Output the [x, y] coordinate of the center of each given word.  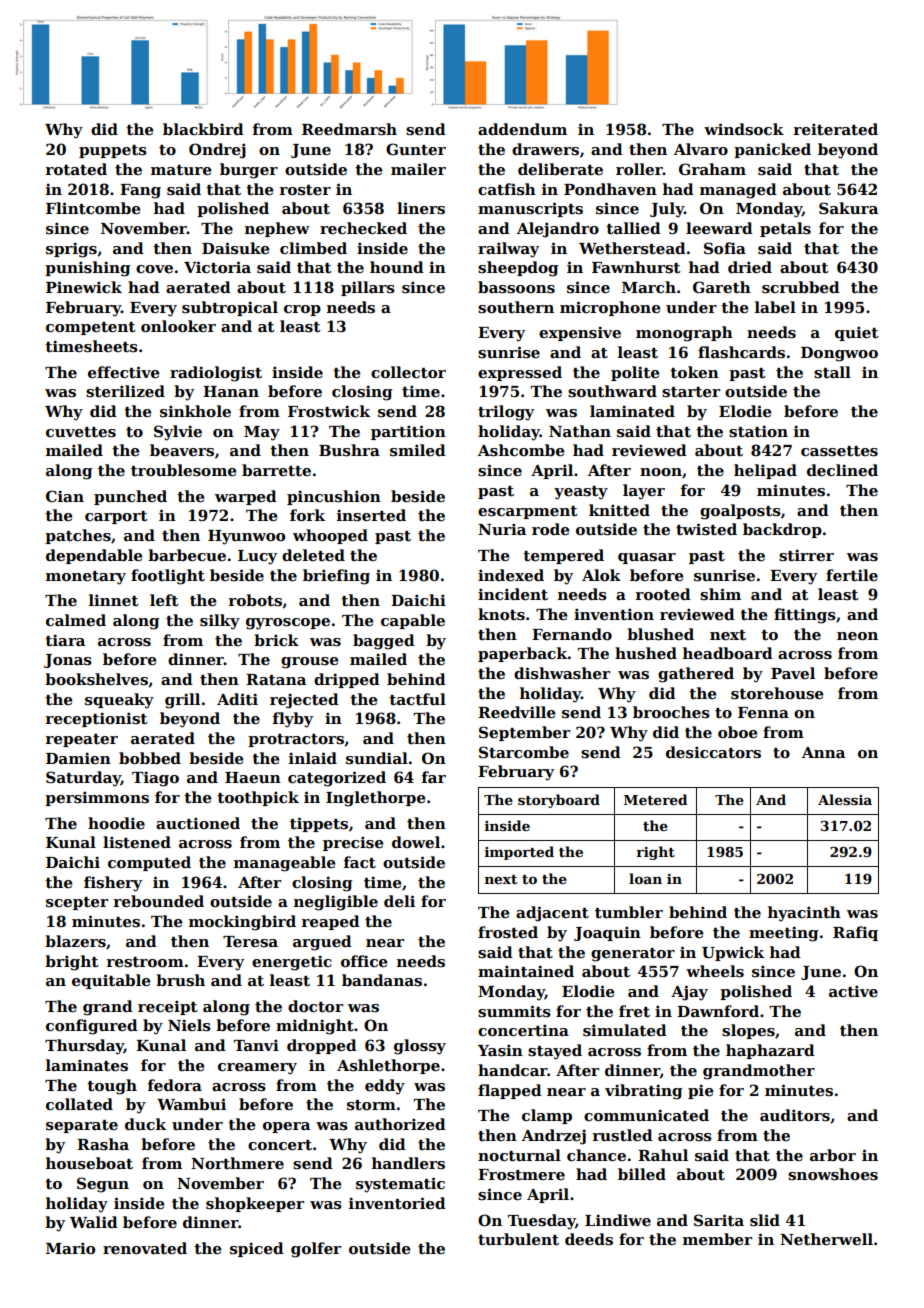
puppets [113, 151]
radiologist [216, 374]
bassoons [516, 287]
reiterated [836, 129]
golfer [316, 1250]
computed [149, 863]
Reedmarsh [349, 129]
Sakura [848, 208]
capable [413, 621]
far [434, 777]
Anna [823, 752]
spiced [257, 1249]
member [717, 1239]
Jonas [68, 661]
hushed [646, 653]
